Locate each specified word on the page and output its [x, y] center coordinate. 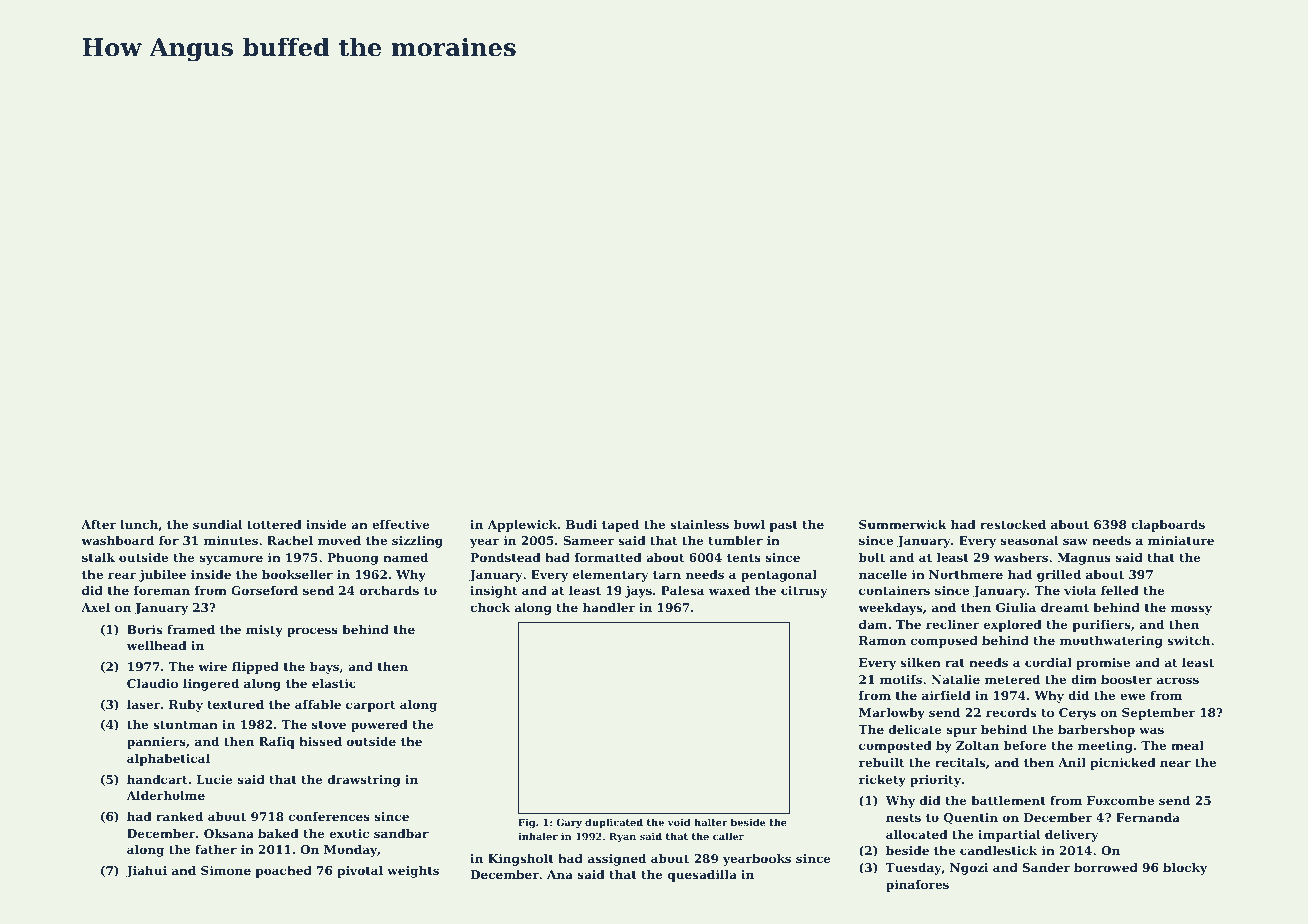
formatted [608, 557]
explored [1013, 626]
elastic [334, 683]
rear [122, 575]
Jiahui [146, 872]
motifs [901, 679]
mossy [1191, 610]
